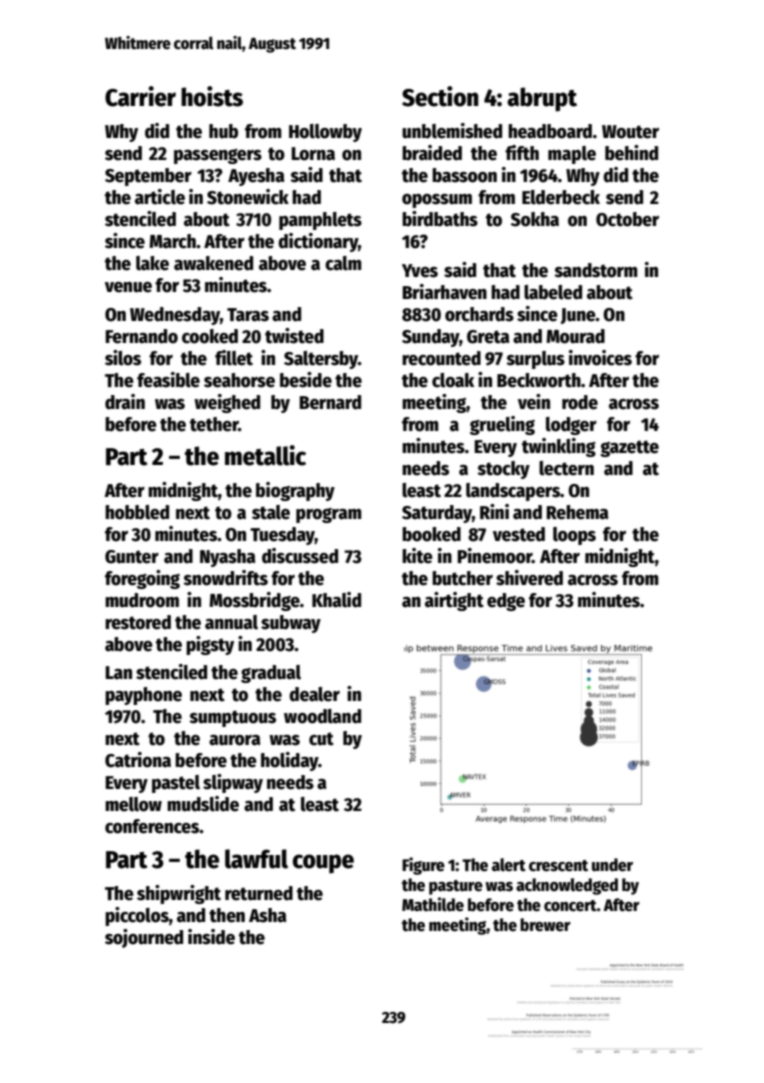 This screenshot has height=1083, width=764. I want to click on birdbaths, so click(440, 219).
